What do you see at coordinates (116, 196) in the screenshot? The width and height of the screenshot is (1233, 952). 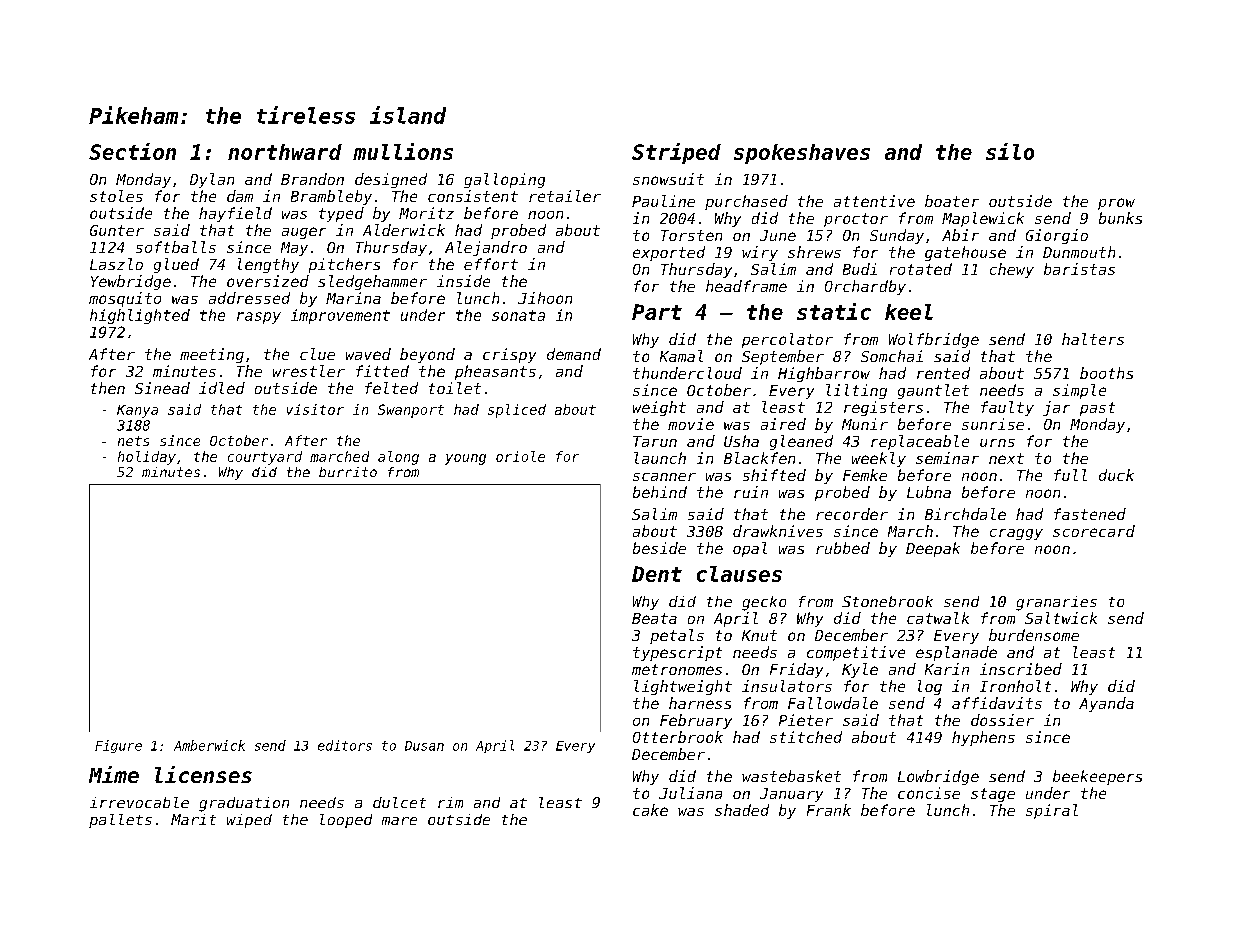 I see `stoles` at bounding box center [116, 196].
